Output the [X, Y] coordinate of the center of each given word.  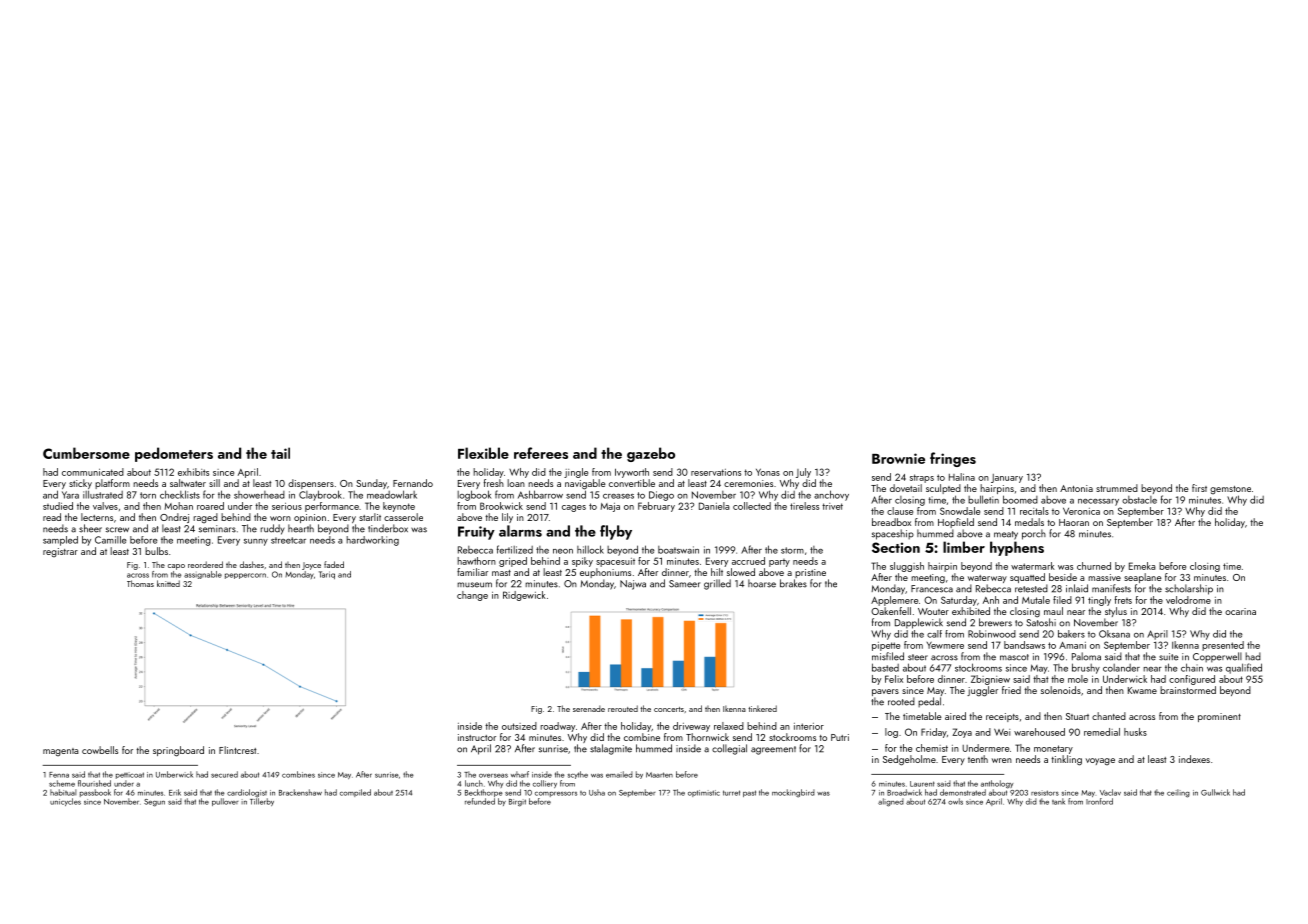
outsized [519, 726]
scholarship [1189, 589]
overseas [493, 775]
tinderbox [388, 528]
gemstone [1230, 490]
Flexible [483, 453]
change [472, 596]
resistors [1045, 793]
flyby [616, 532]
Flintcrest [237, 750]
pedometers [174, 454]
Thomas [140, 583]
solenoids [1061, 690]
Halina [962, 477]
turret [731, 793]
